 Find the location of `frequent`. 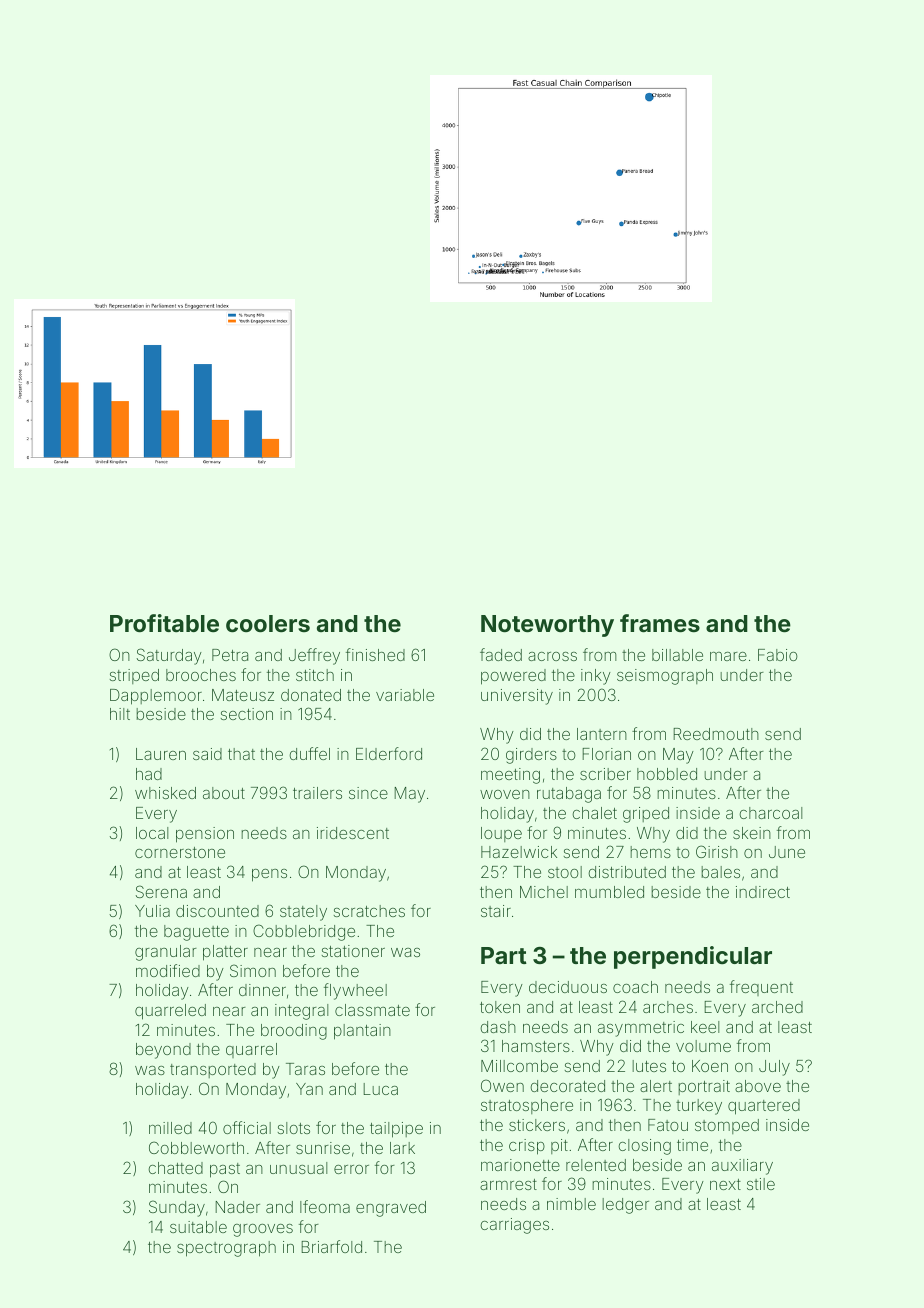

frequent is located at coordinates (761, 988).
